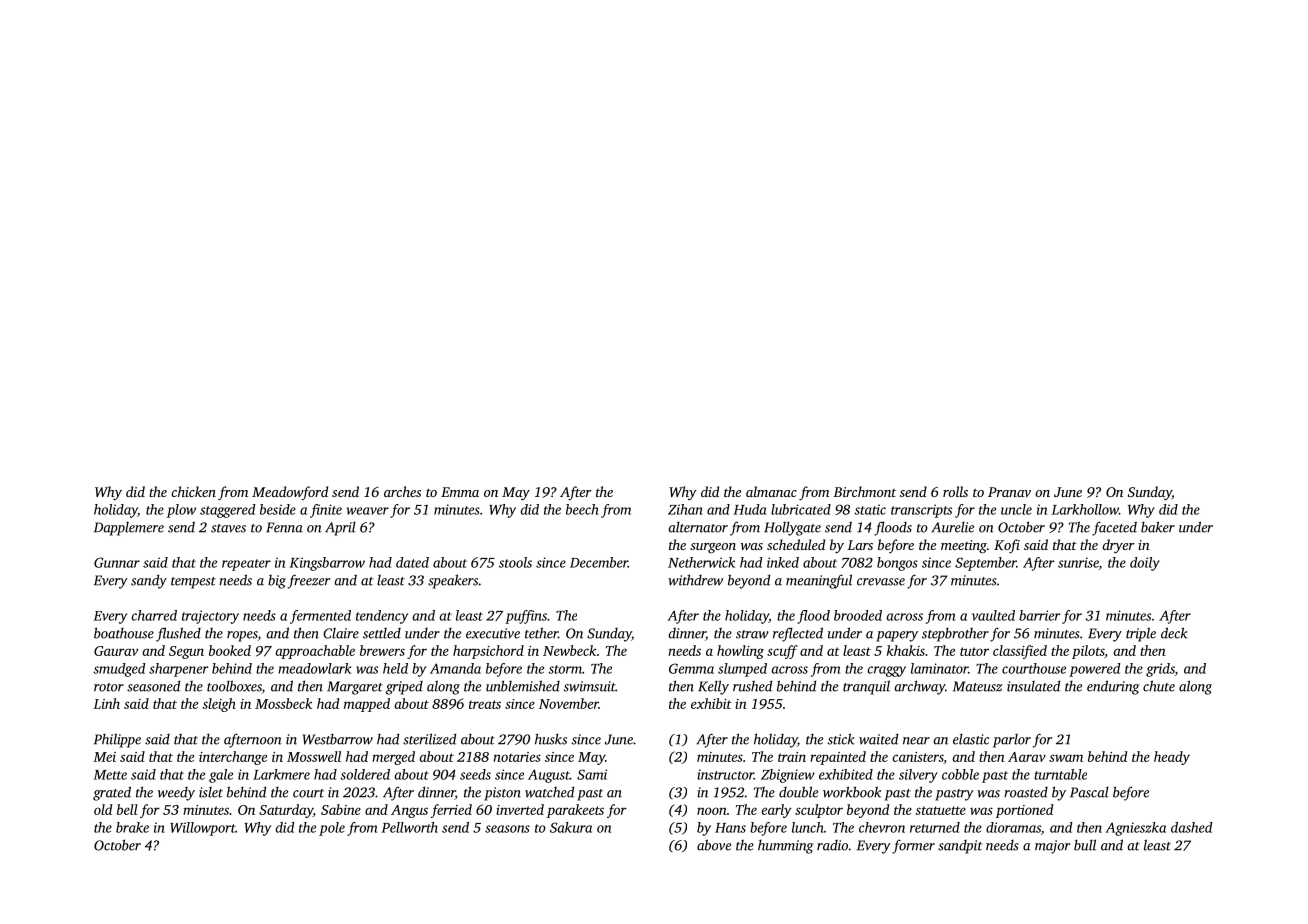 This page has height=924, width=1308. What do you see at coordinates (515, 562) in the page?
I see `stools` at bounding box center [515, 562].
